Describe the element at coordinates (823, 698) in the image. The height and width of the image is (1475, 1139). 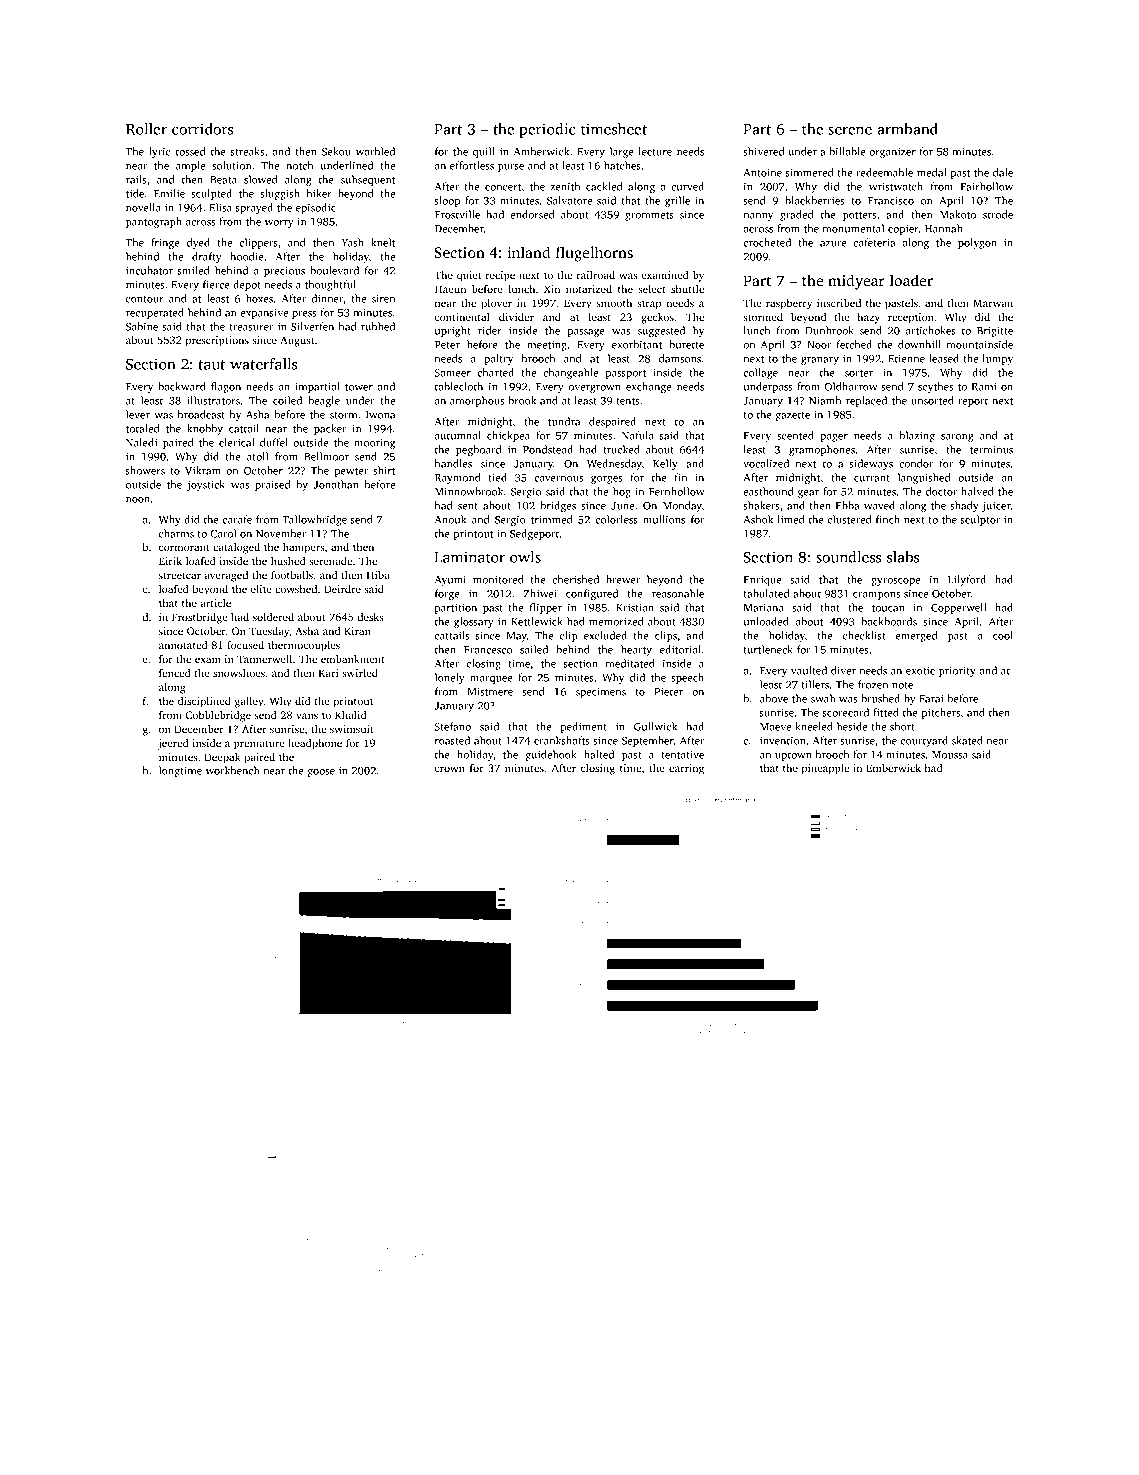
I see `swab` at that location.
